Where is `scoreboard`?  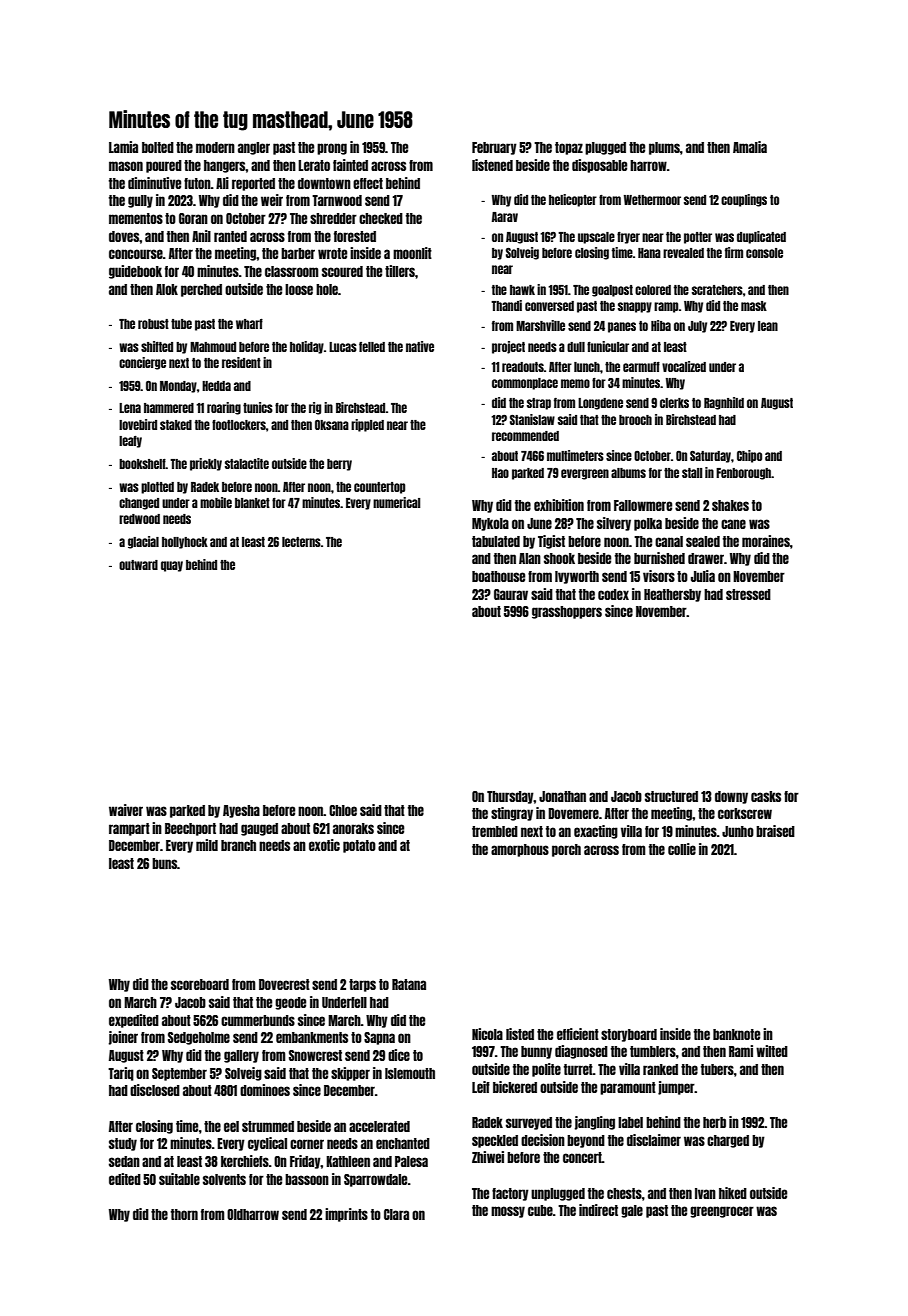
scoreboard is located at coordinates (200, 984).
